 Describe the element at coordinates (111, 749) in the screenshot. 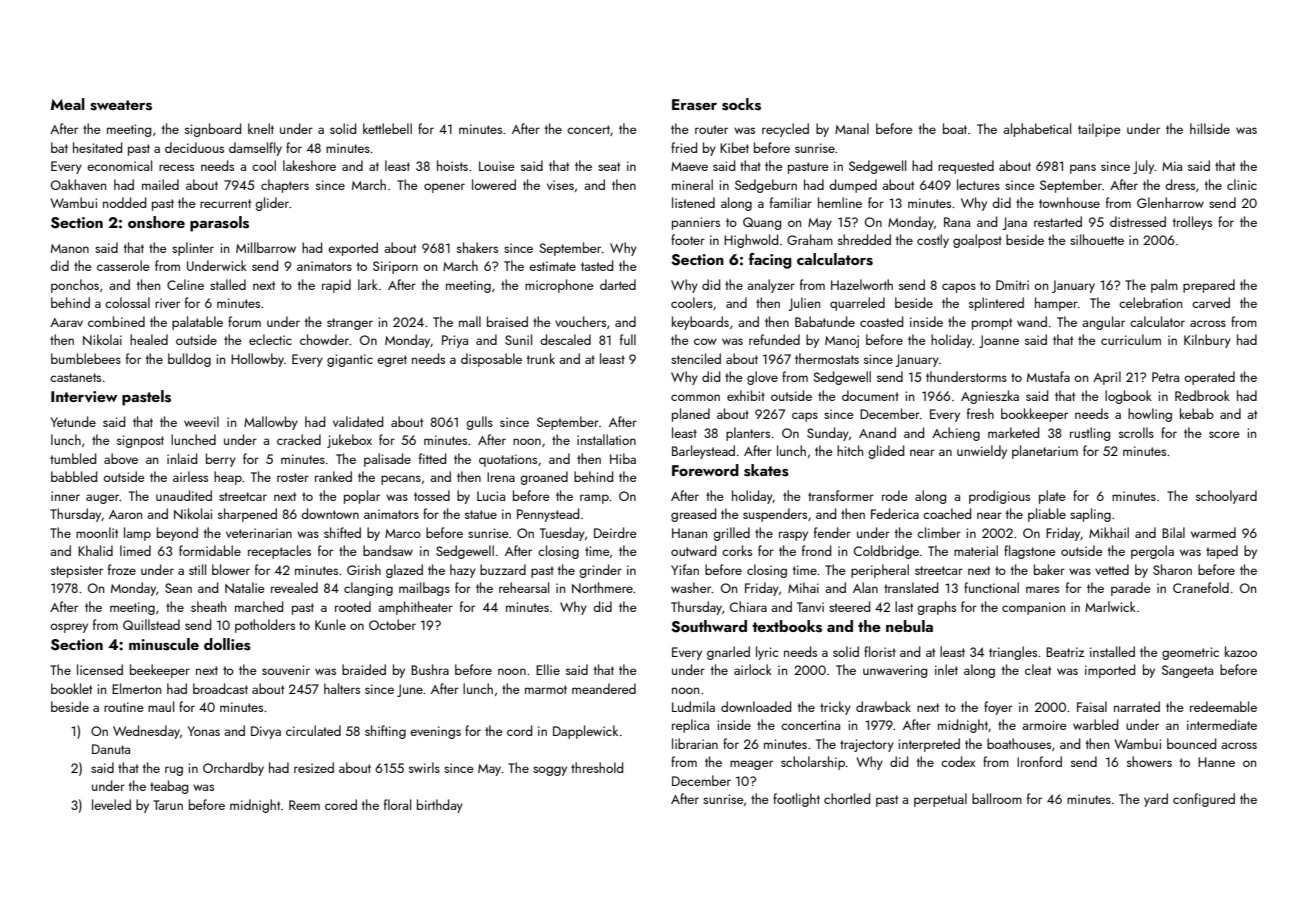

I see `Danuta` at that location.
